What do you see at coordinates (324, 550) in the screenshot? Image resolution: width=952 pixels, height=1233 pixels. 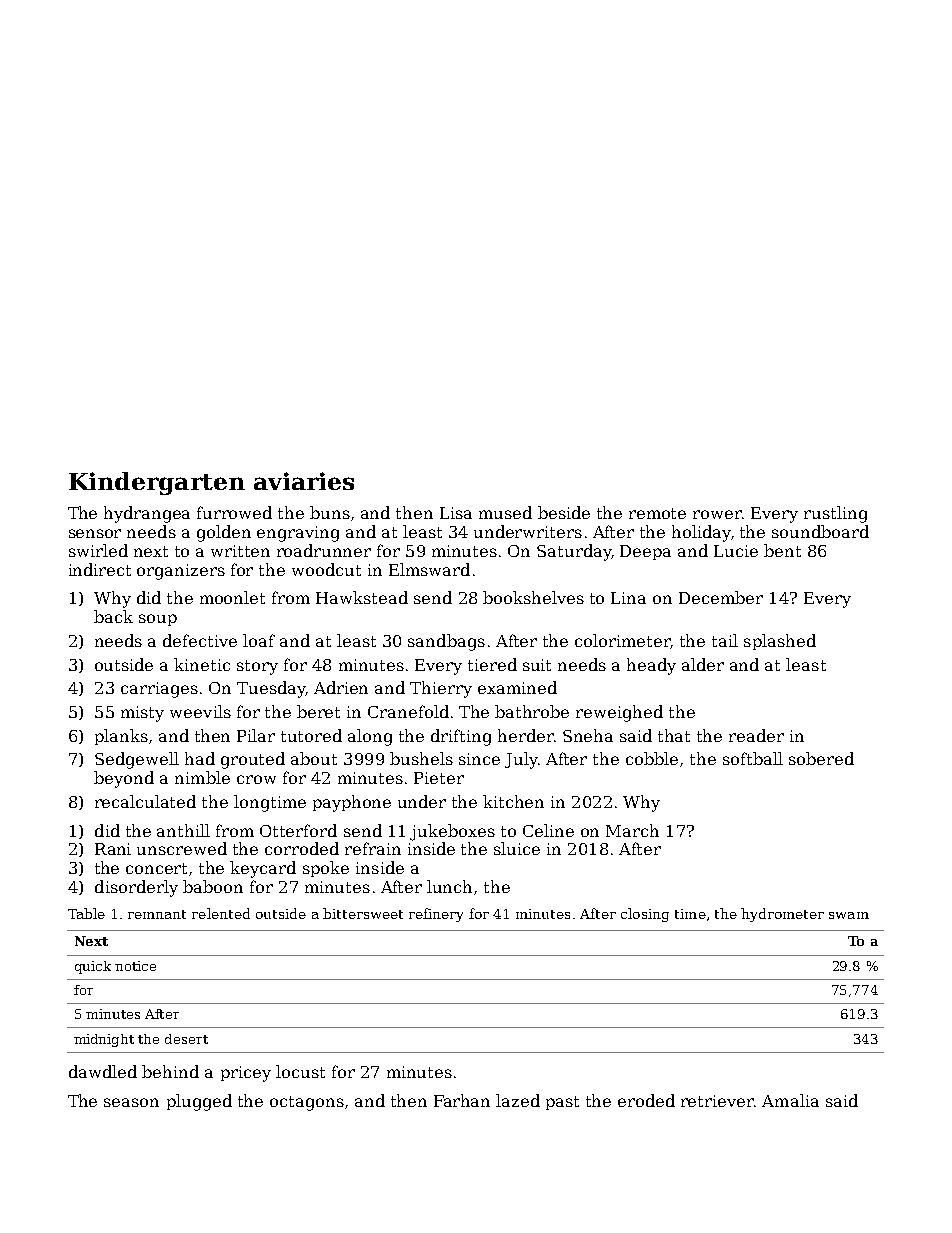 I see `roadrunner` at bounding box center [324, 550].
